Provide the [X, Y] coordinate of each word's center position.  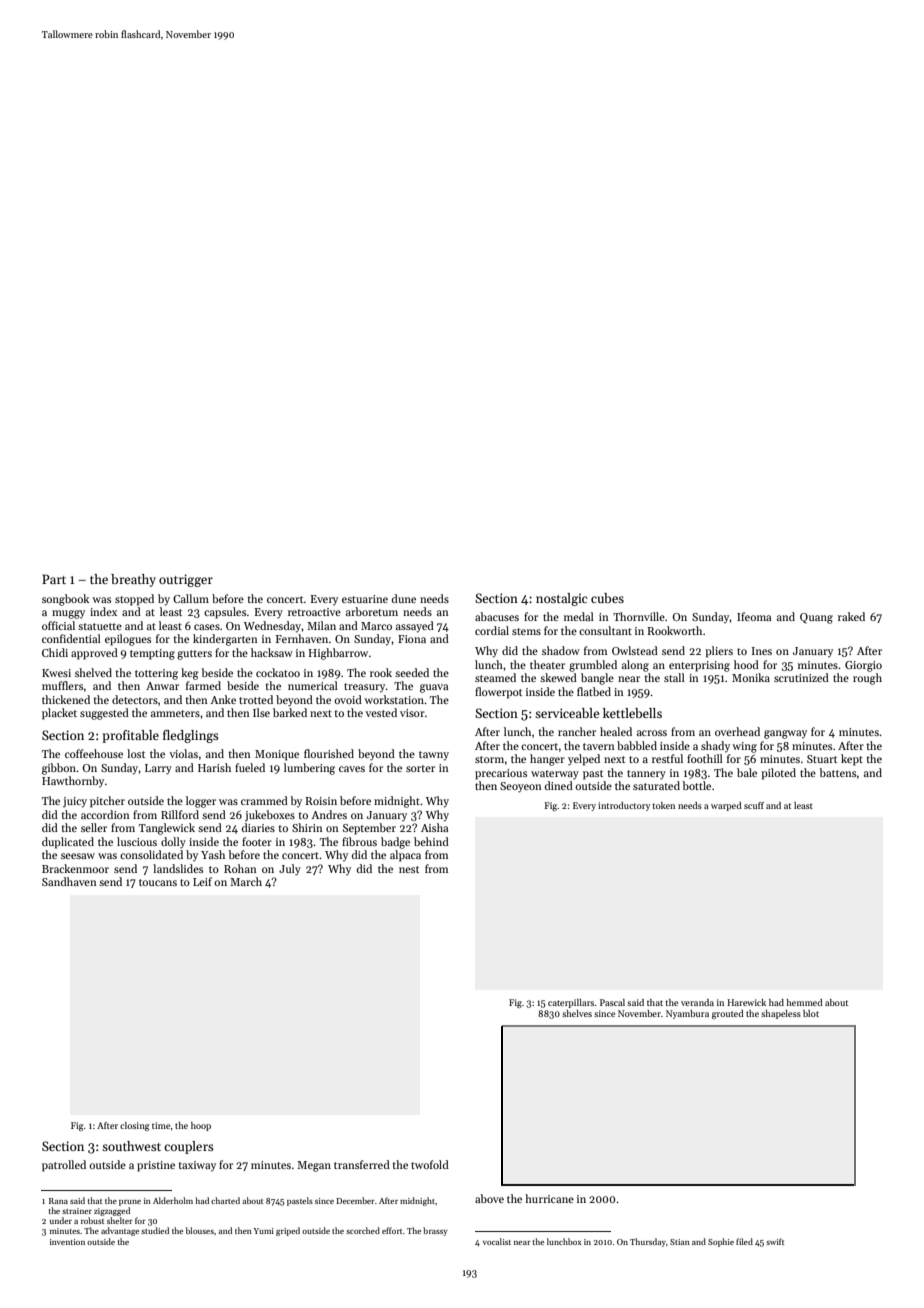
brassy [435, 1231]
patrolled [64, 1166]
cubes [607, 598]
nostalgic [561, 599]
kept [852, 760]
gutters [194, 655]
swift [775, 1241]
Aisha [434, 827]
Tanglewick [167, 829]
